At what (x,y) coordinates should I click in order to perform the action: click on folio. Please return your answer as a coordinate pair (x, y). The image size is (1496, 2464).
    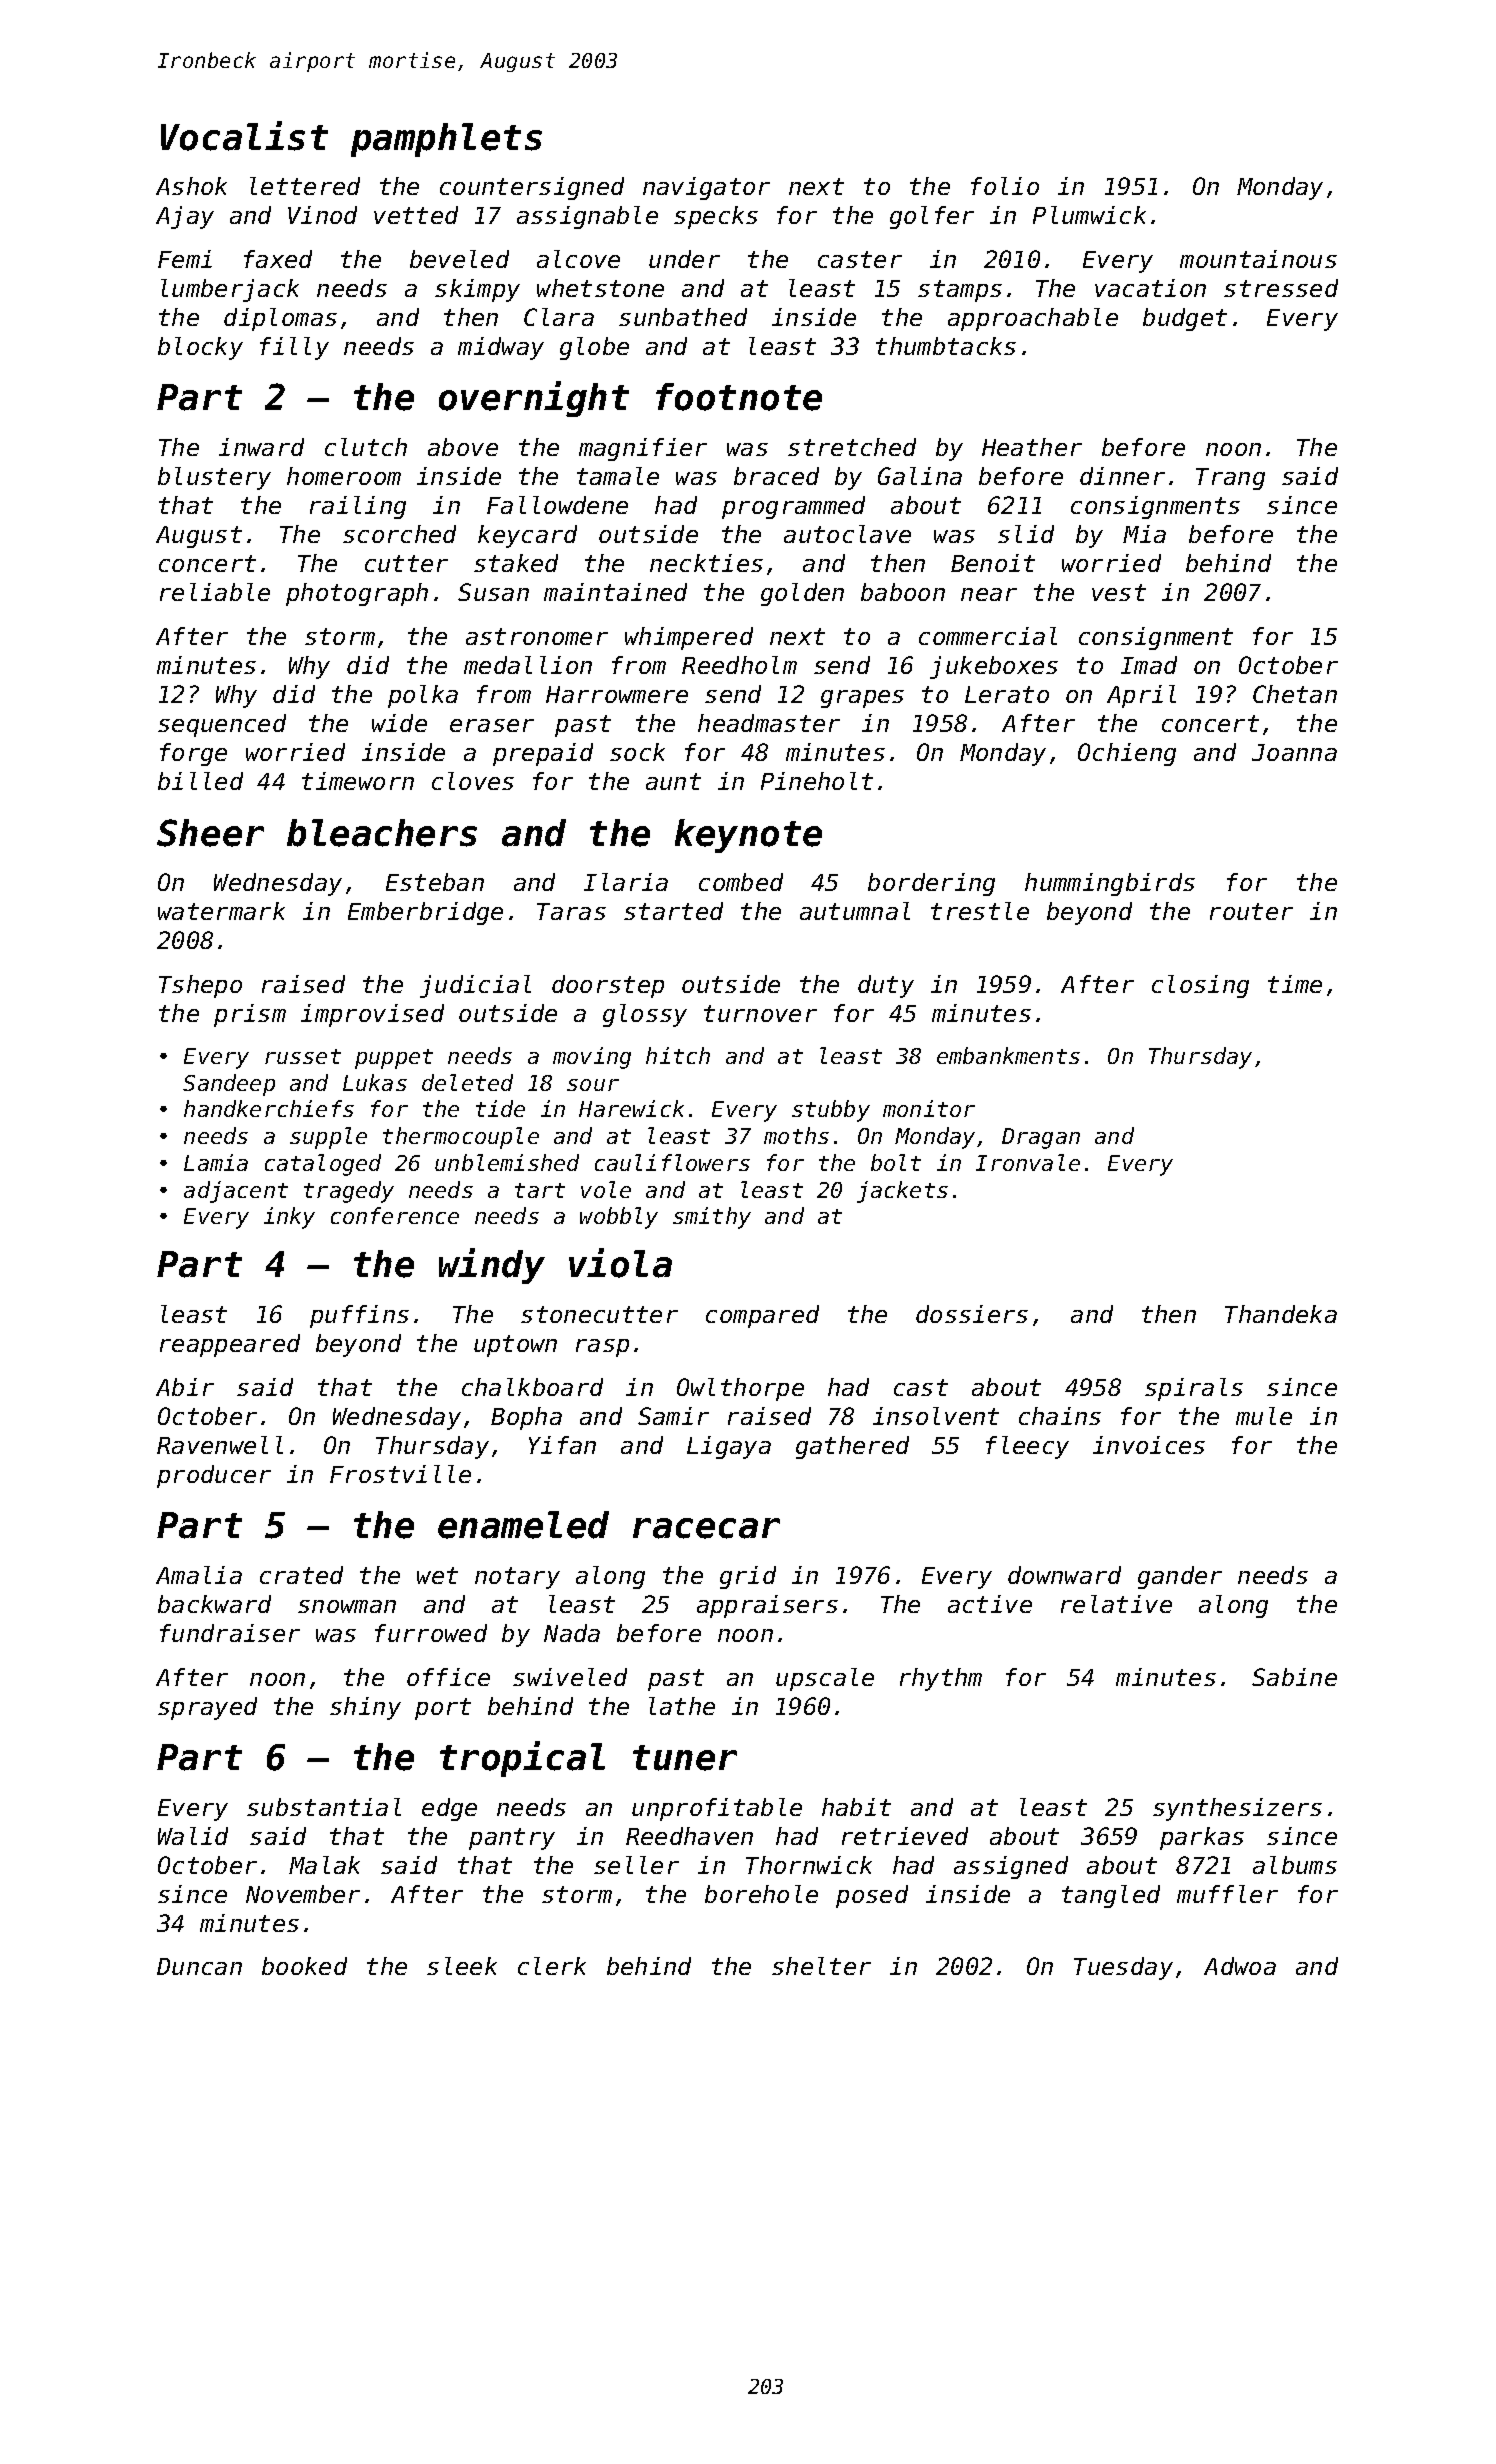
    Looking at the image, I should click on (1005, 186).
